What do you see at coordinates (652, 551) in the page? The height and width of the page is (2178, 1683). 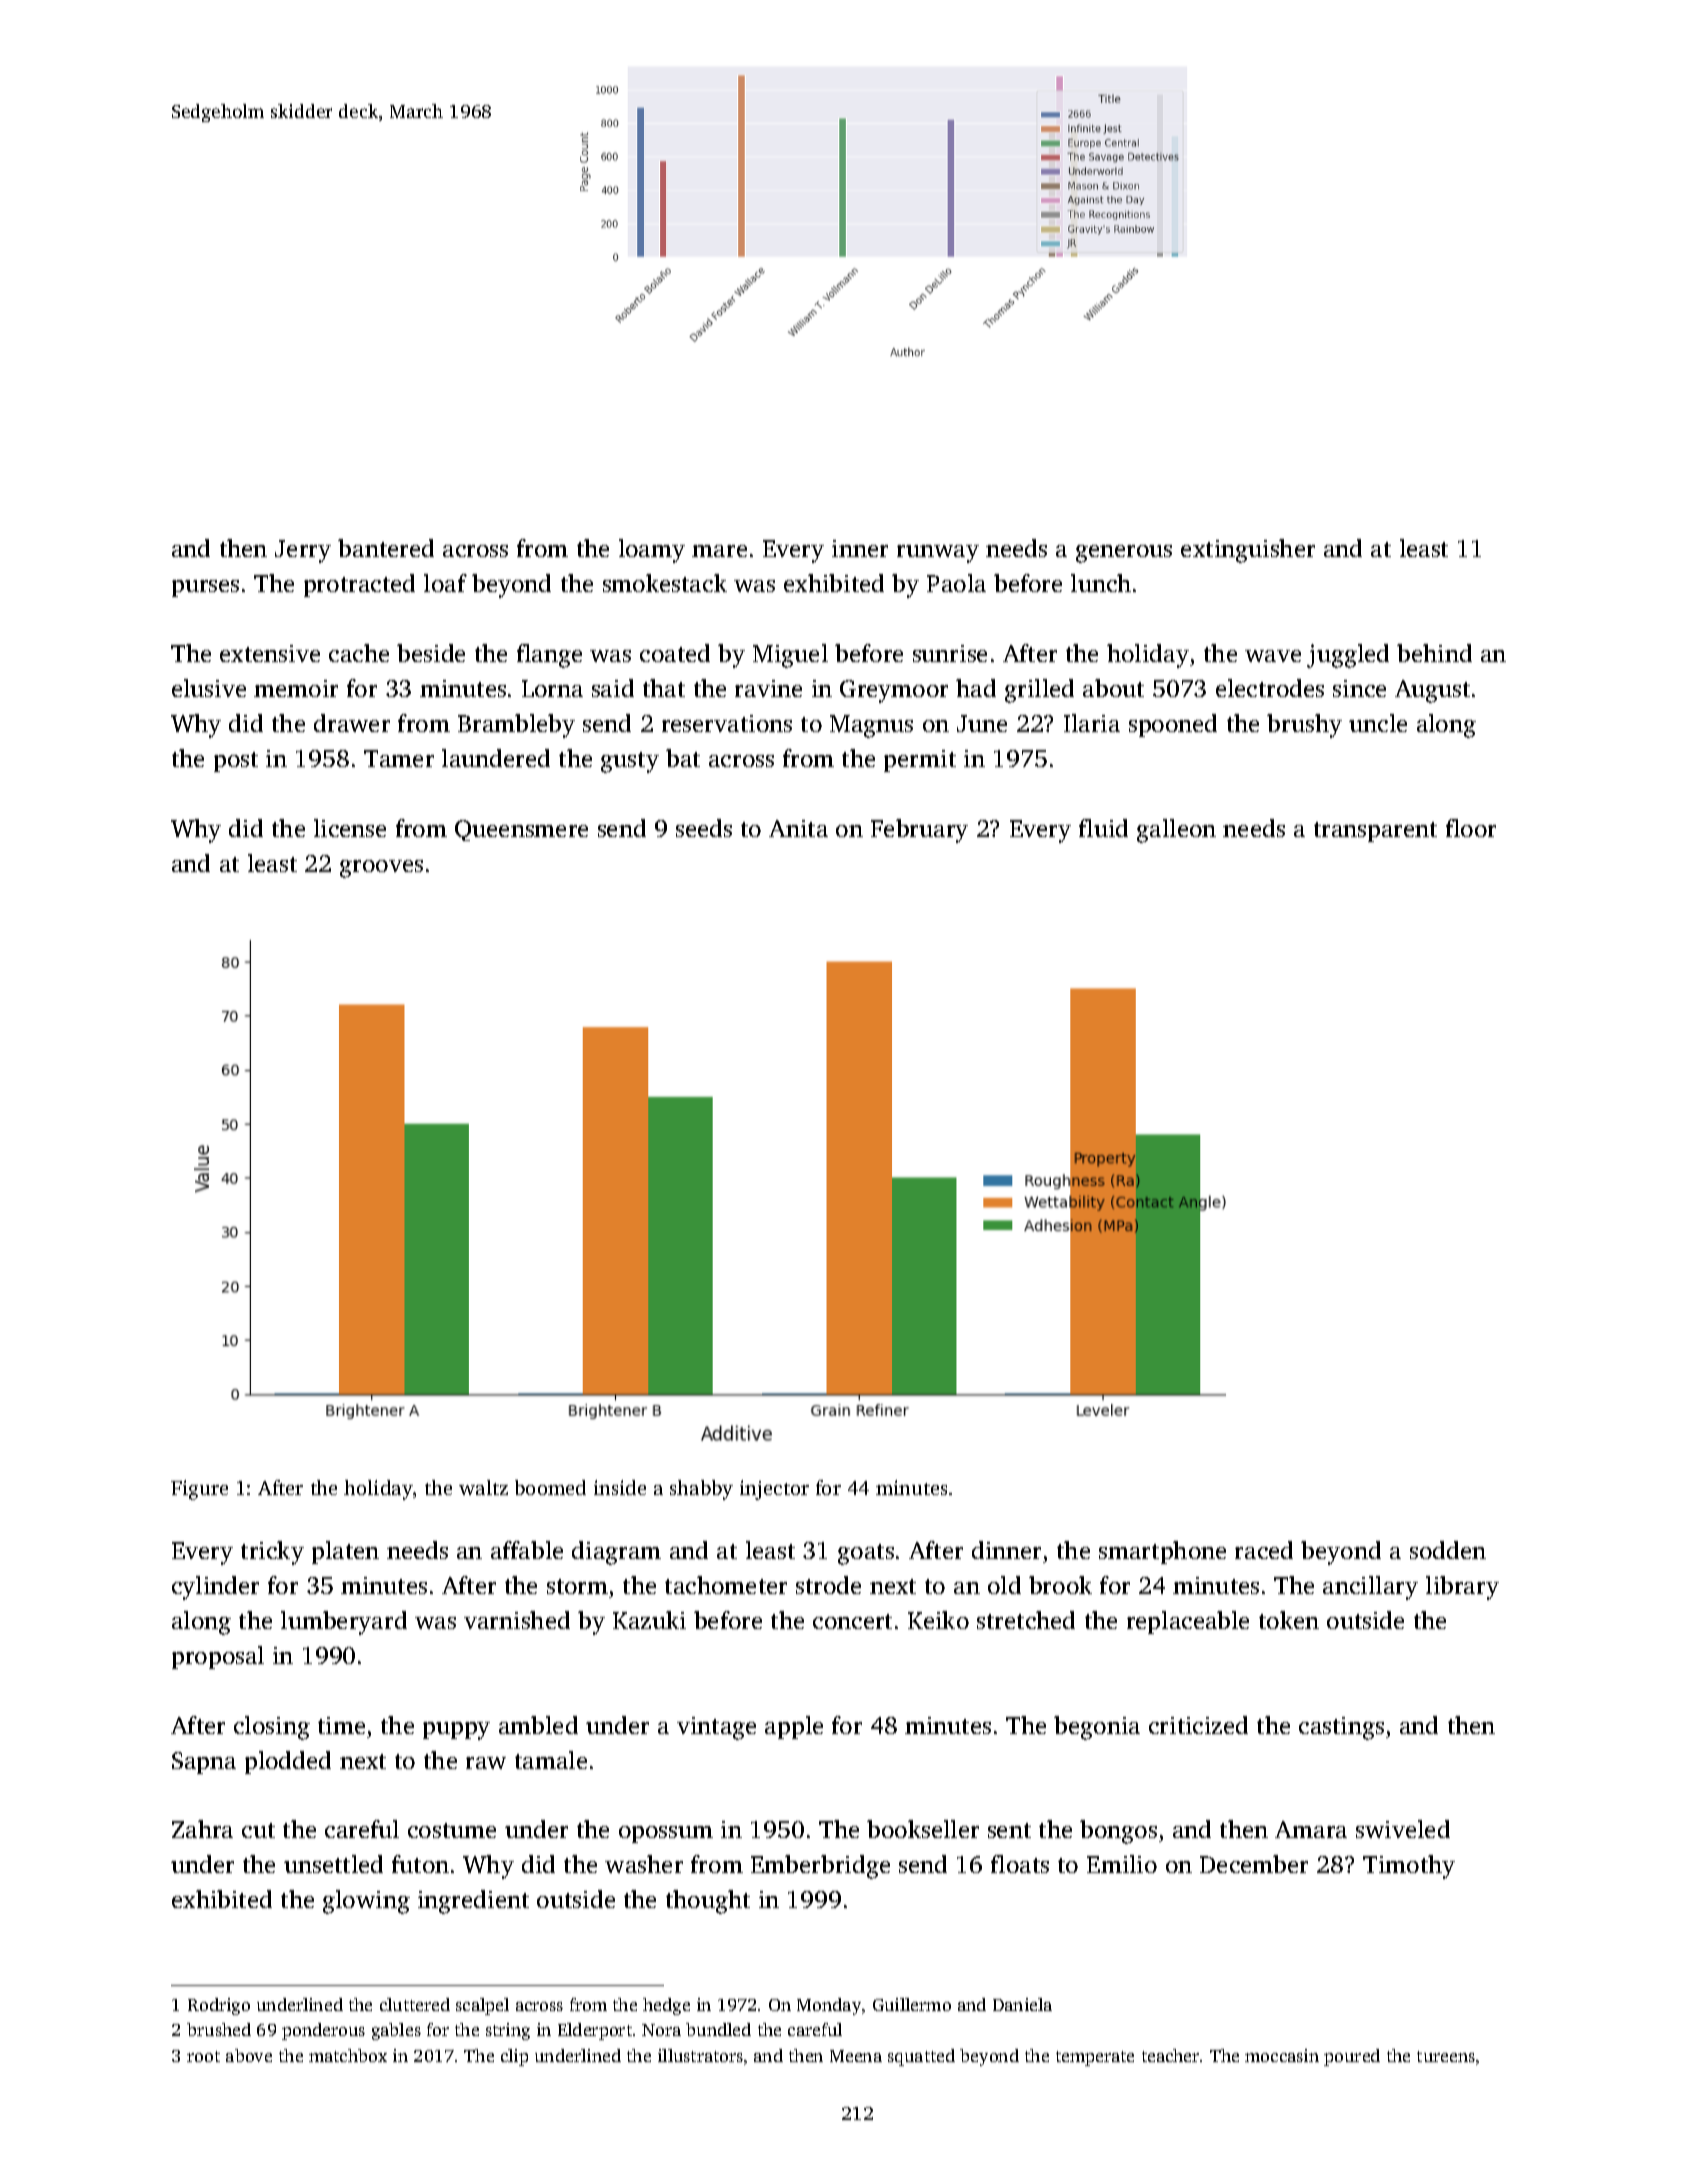 I see `loamy` at bounding box center [652, 551].
